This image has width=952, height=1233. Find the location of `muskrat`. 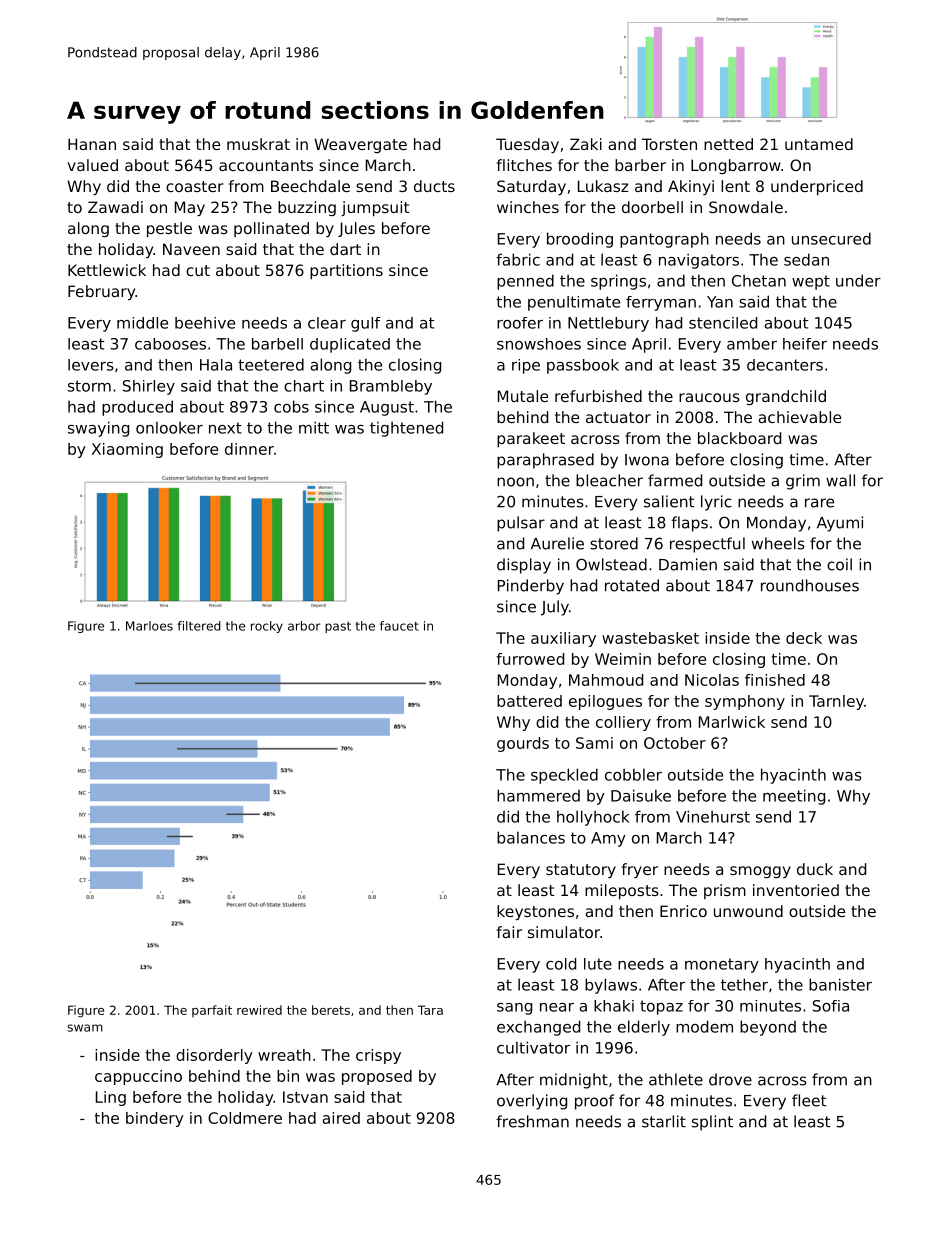

muskrat is located at coordinates (258, 144).
